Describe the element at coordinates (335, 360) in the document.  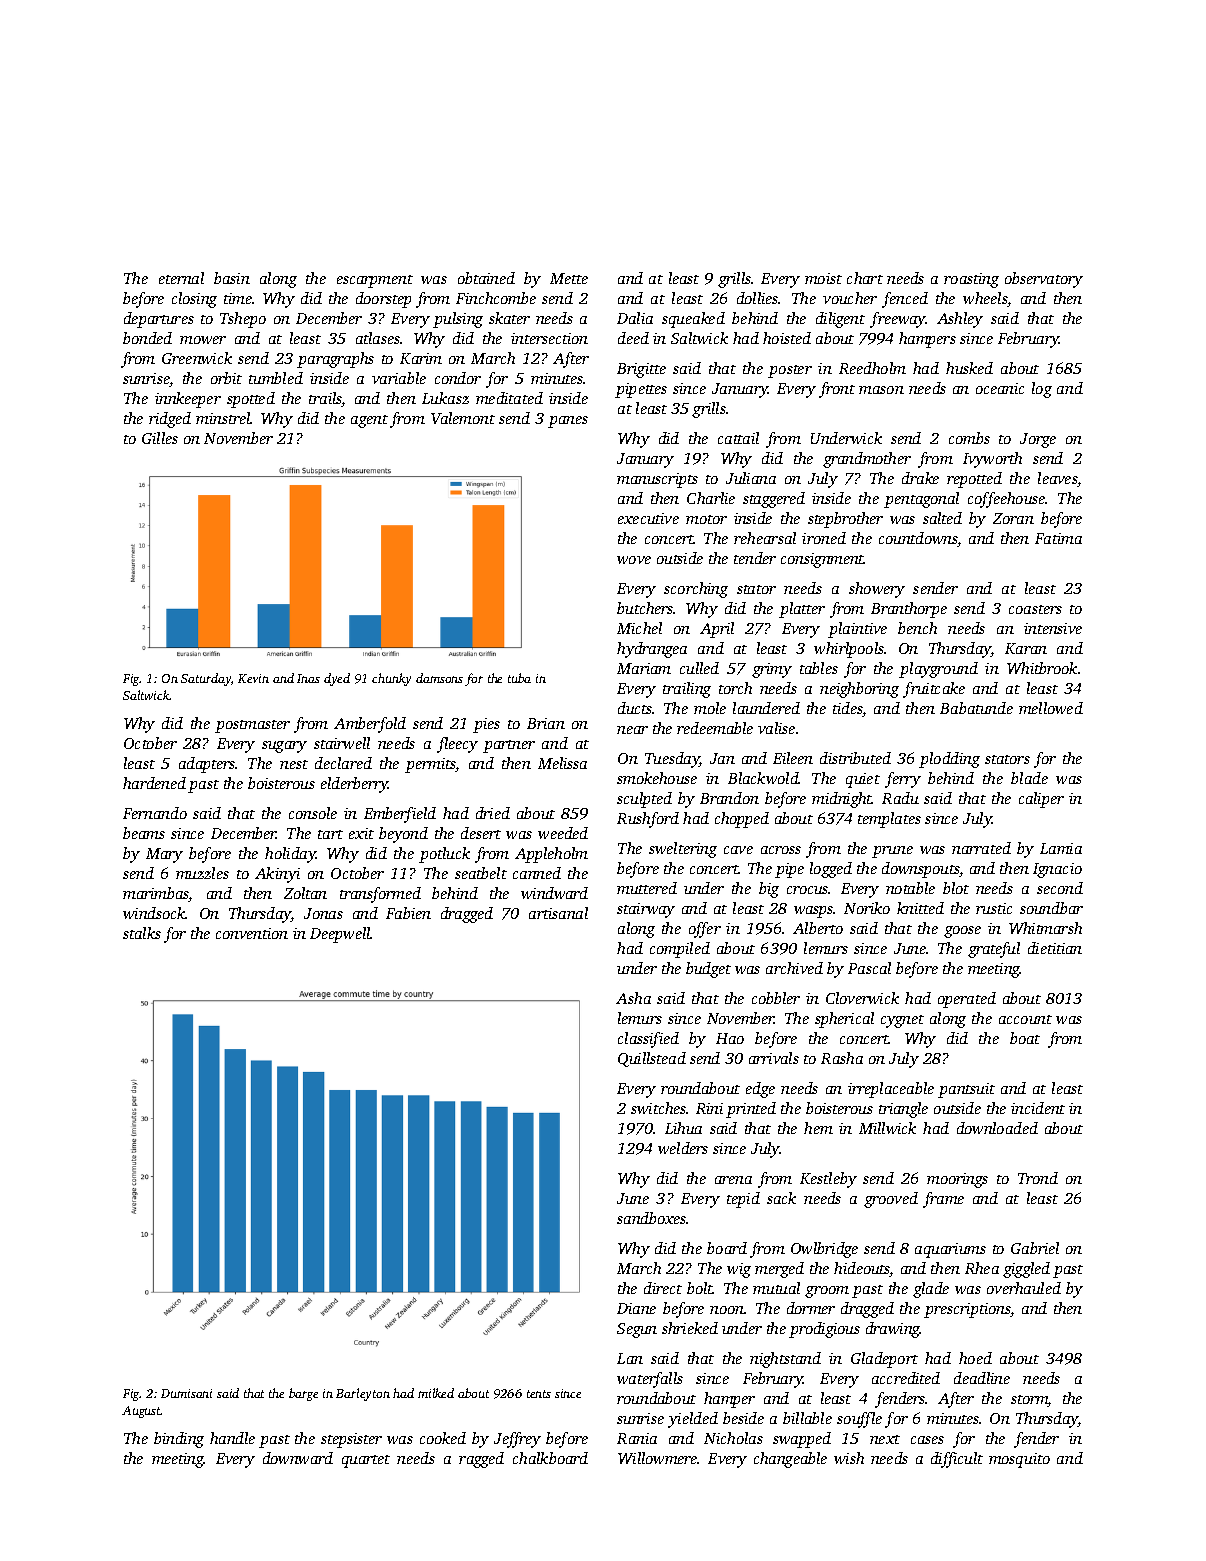
I see `paragraphs` at that location.
